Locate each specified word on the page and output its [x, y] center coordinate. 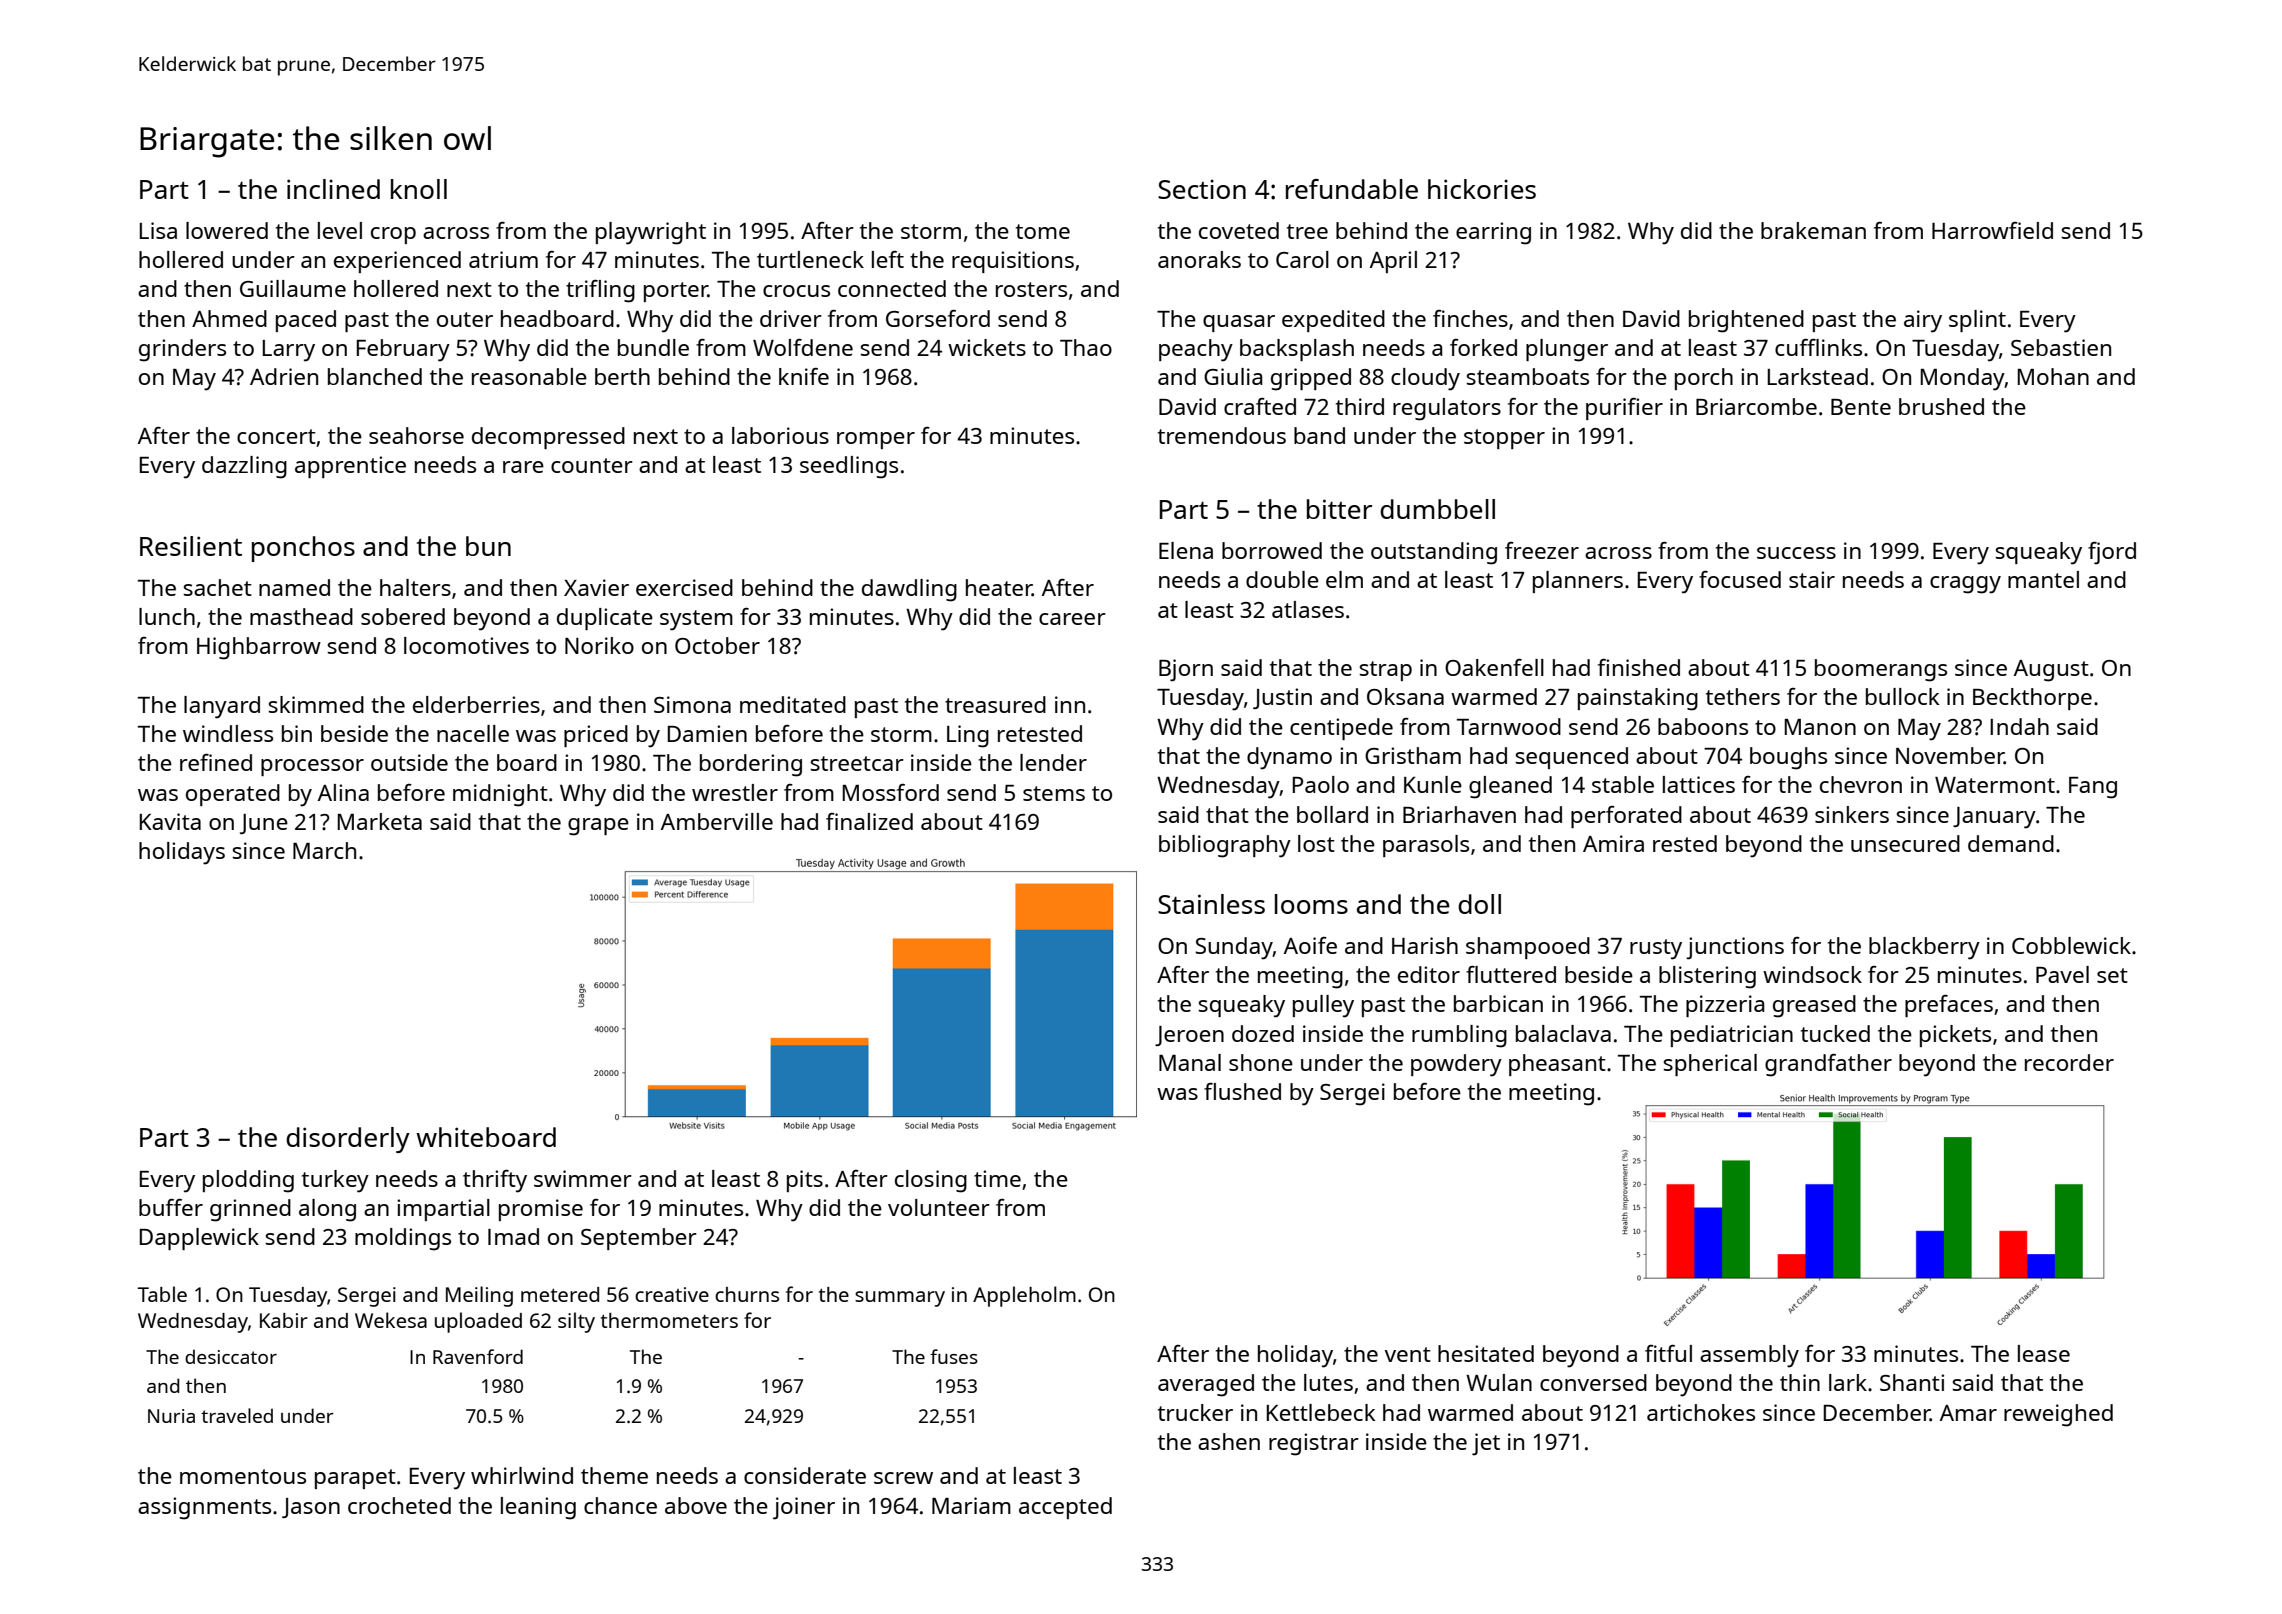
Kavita [170, 821]
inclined [333, 189]
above [696, 1505]
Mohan [2053, 376]
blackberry [1924, 948]
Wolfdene [803, 347]
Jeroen [1189, 1036]
